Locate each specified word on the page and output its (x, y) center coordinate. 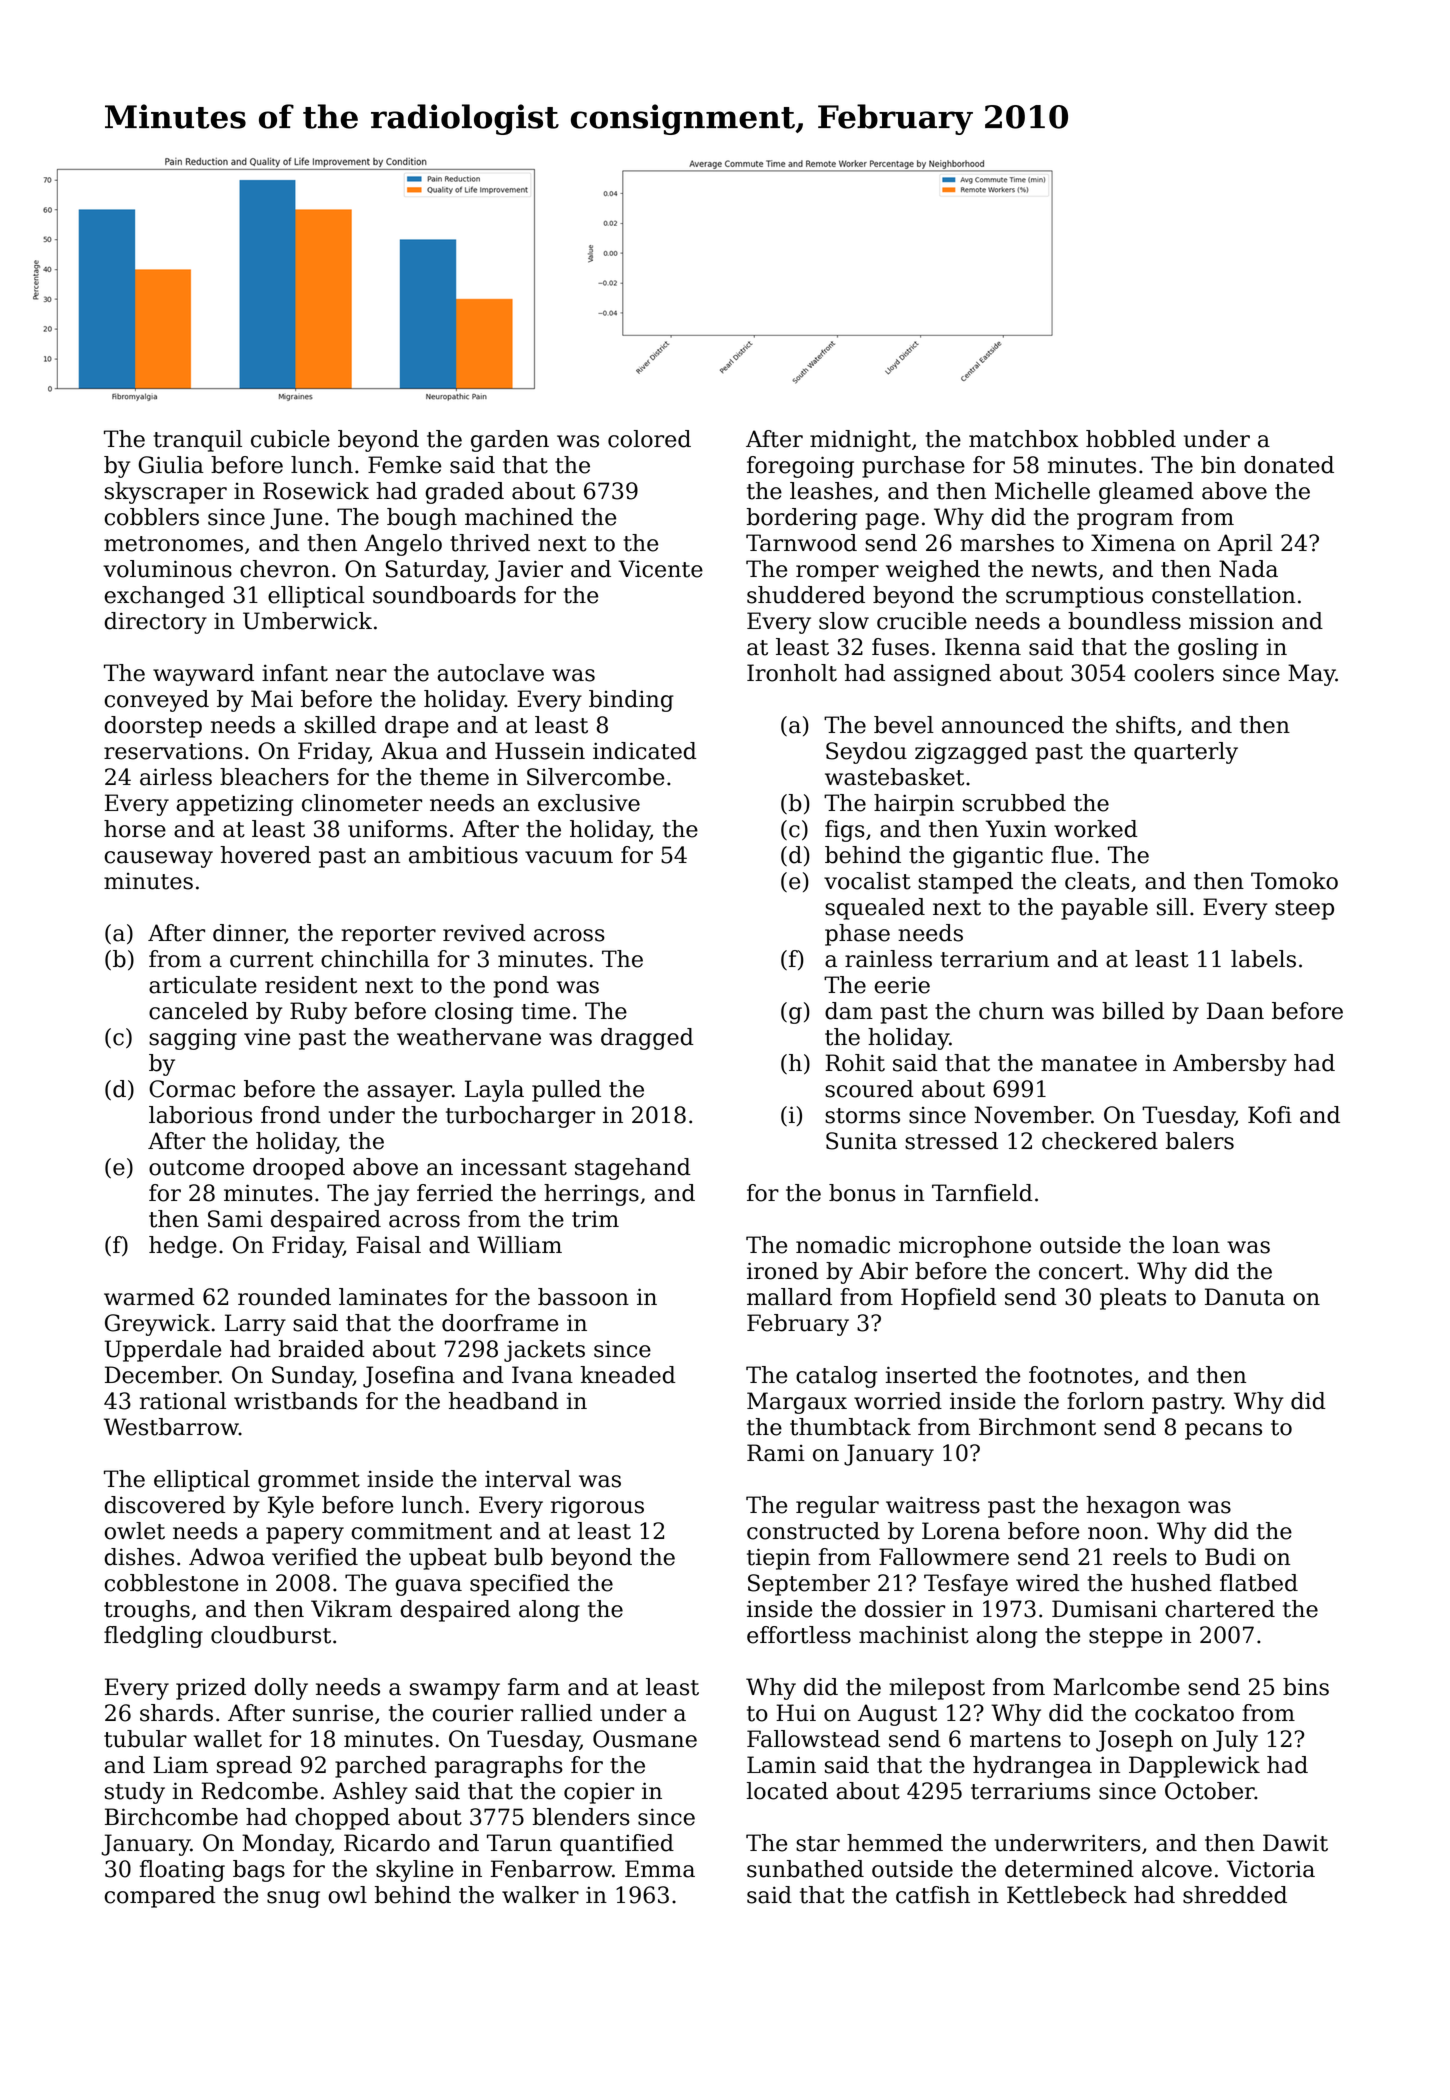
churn (1011, 1011)
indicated (645, 751)
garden (510, 441)
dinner (249, 934)
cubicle (290, 439)
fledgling (153, 1637)
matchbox (1024, 439)
